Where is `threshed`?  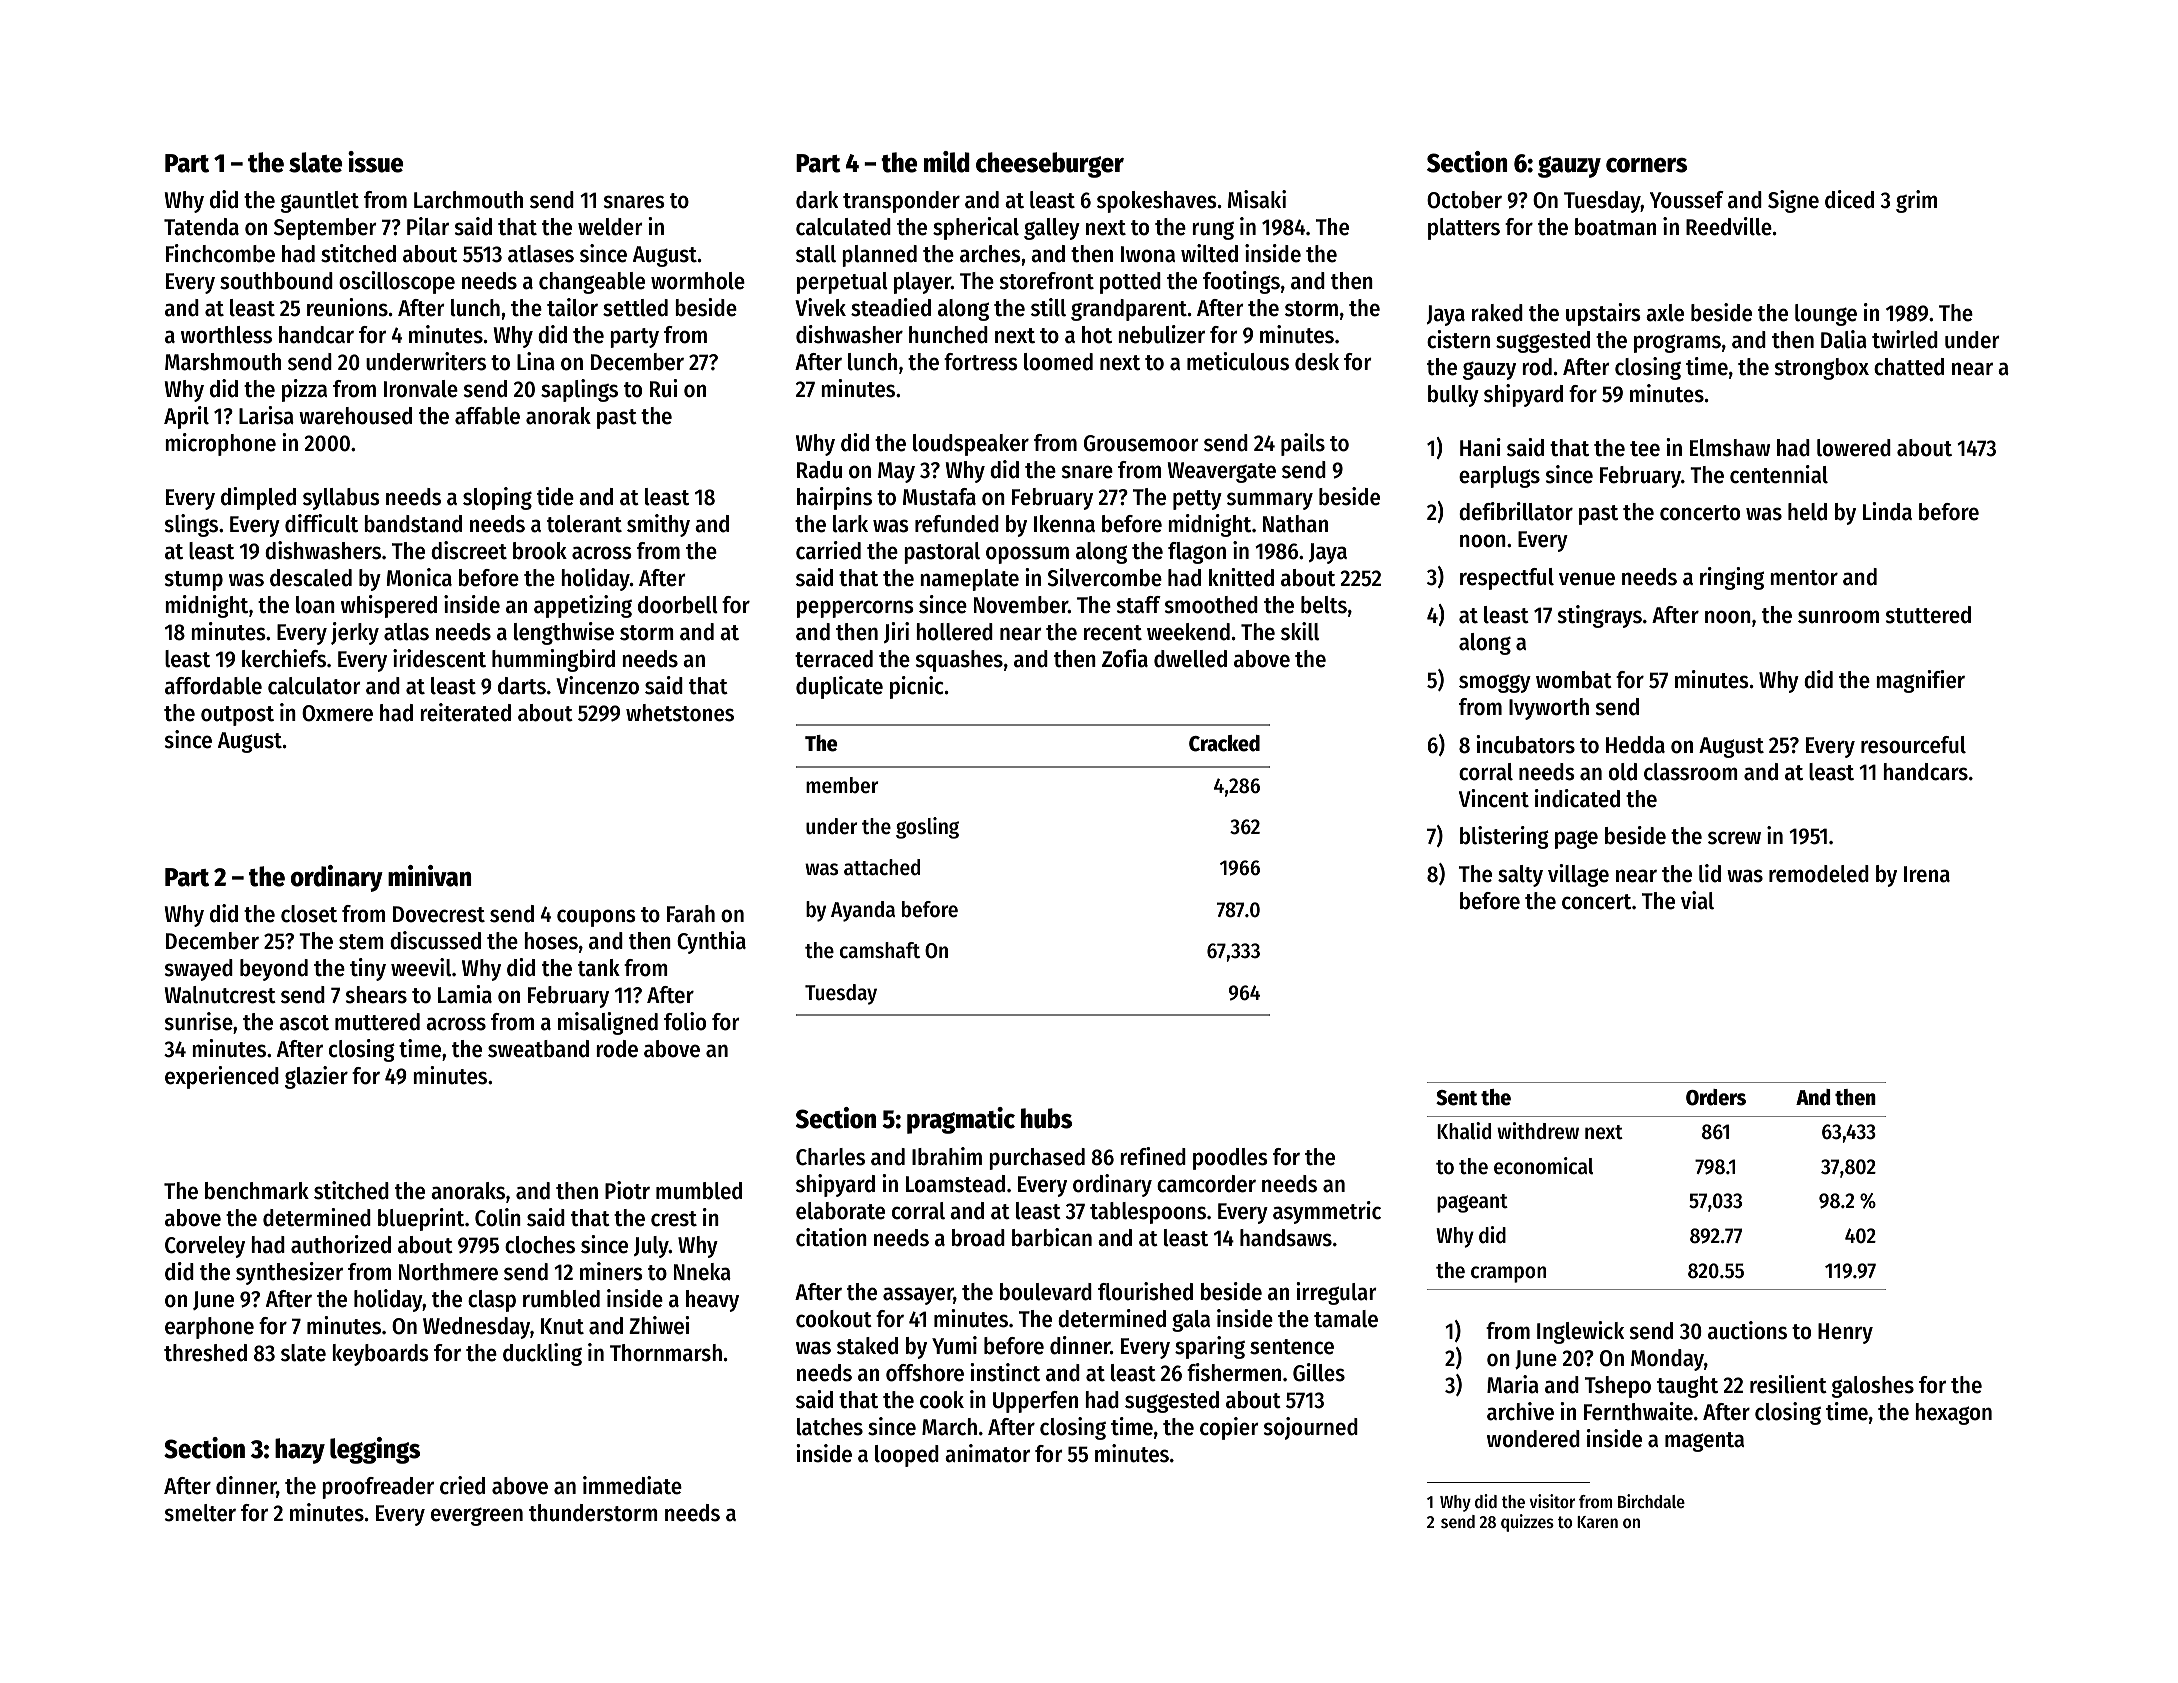
threshed is located at coordinates (205, 1353).
